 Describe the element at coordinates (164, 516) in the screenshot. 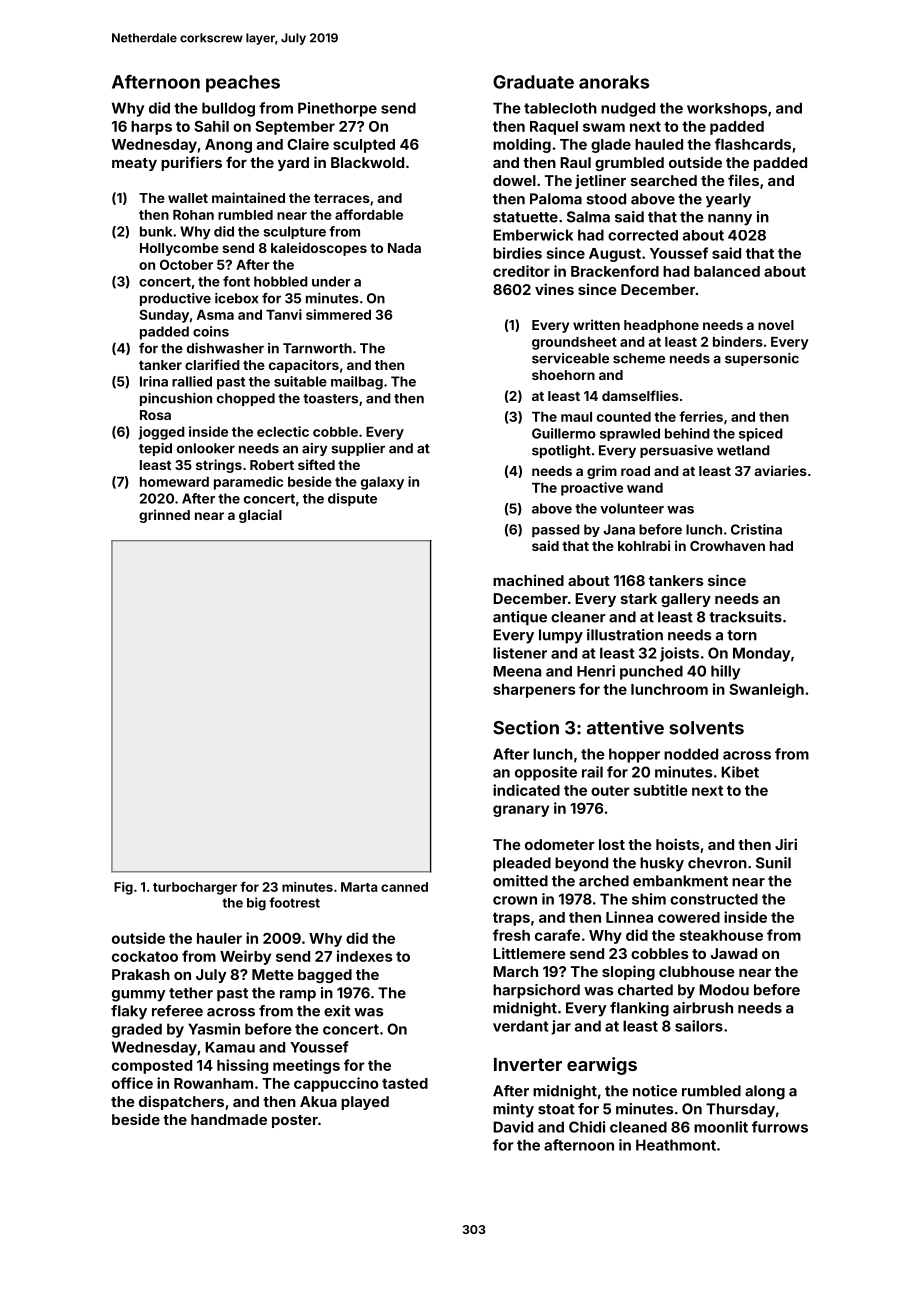

I see `grinned` at that location.
